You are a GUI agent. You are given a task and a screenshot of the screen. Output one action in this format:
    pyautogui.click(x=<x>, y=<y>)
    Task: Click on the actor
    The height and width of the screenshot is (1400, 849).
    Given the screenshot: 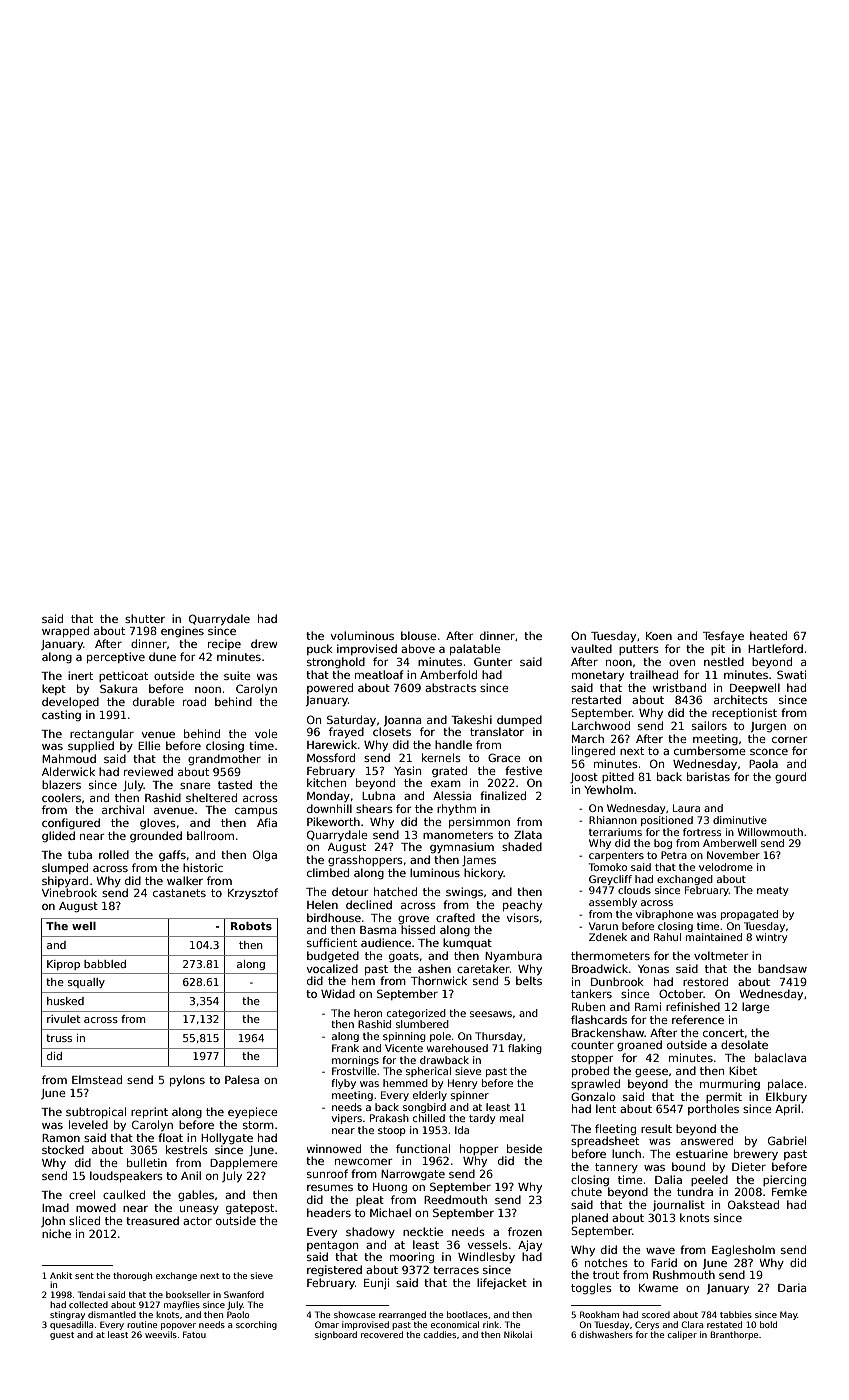 What is the action you would take?
    pyautogui.click(x=197, y=1221)
